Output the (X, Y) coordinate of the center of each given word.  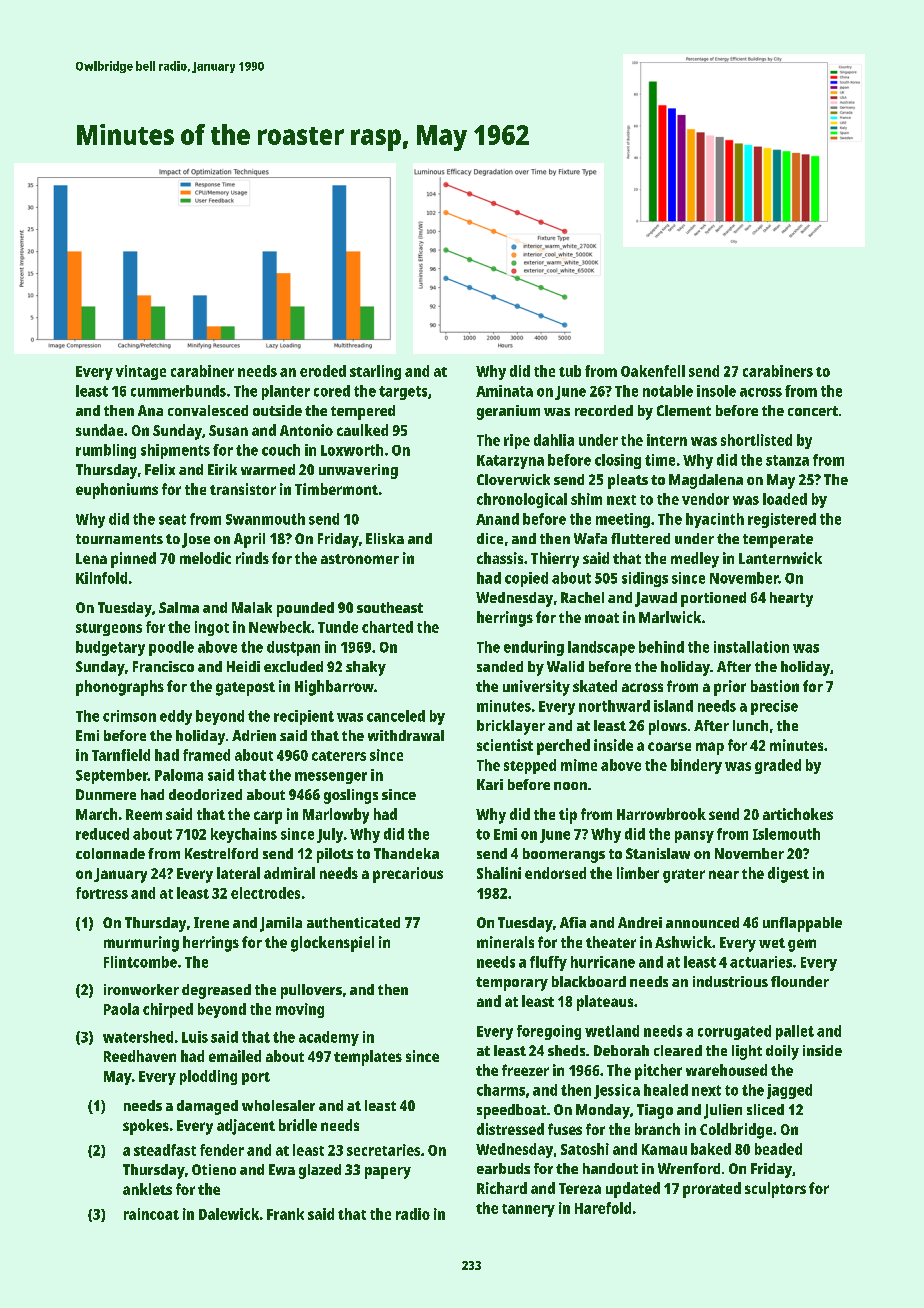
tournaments (119, 539)
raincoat (151, 1214)
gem (802, 945)
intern (667, 440)
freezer (525, 1070)
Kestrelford (221, 853)
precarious (408, 875)
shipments (175, 451)
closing (618, 461)
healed (666, 1090)
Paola (121, 1009)
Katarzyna (510, 462)
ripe (517, 441)
